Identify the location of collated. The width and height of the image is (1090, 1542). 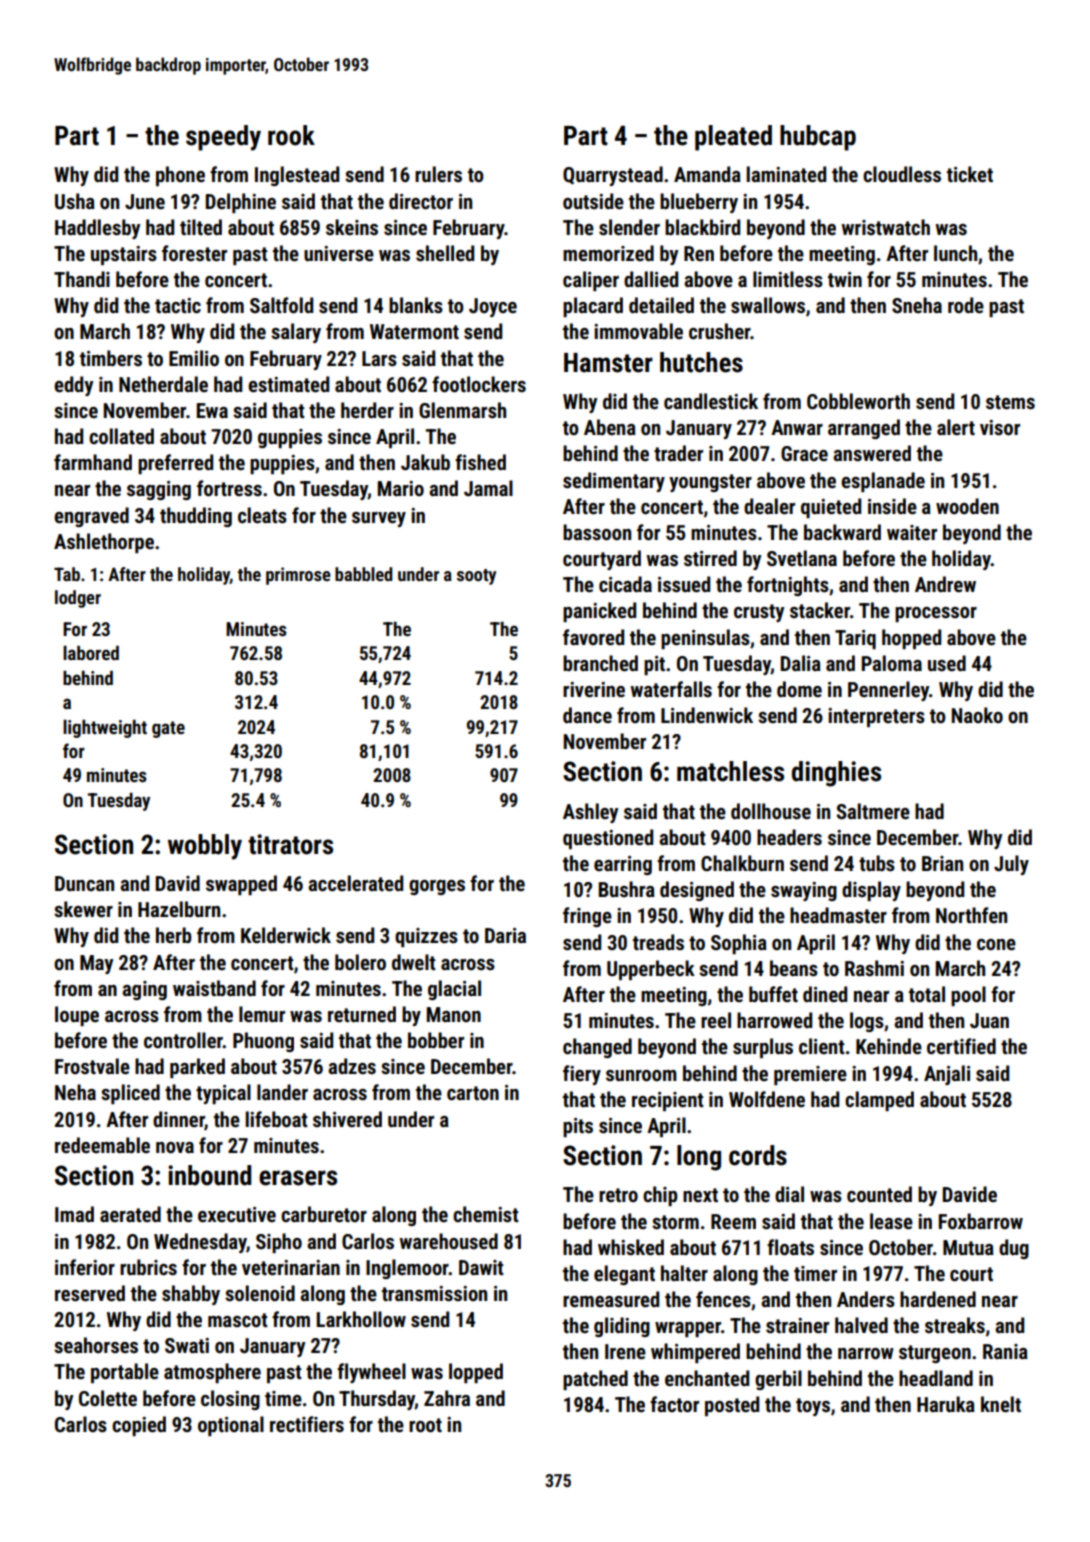
(121, 436).
